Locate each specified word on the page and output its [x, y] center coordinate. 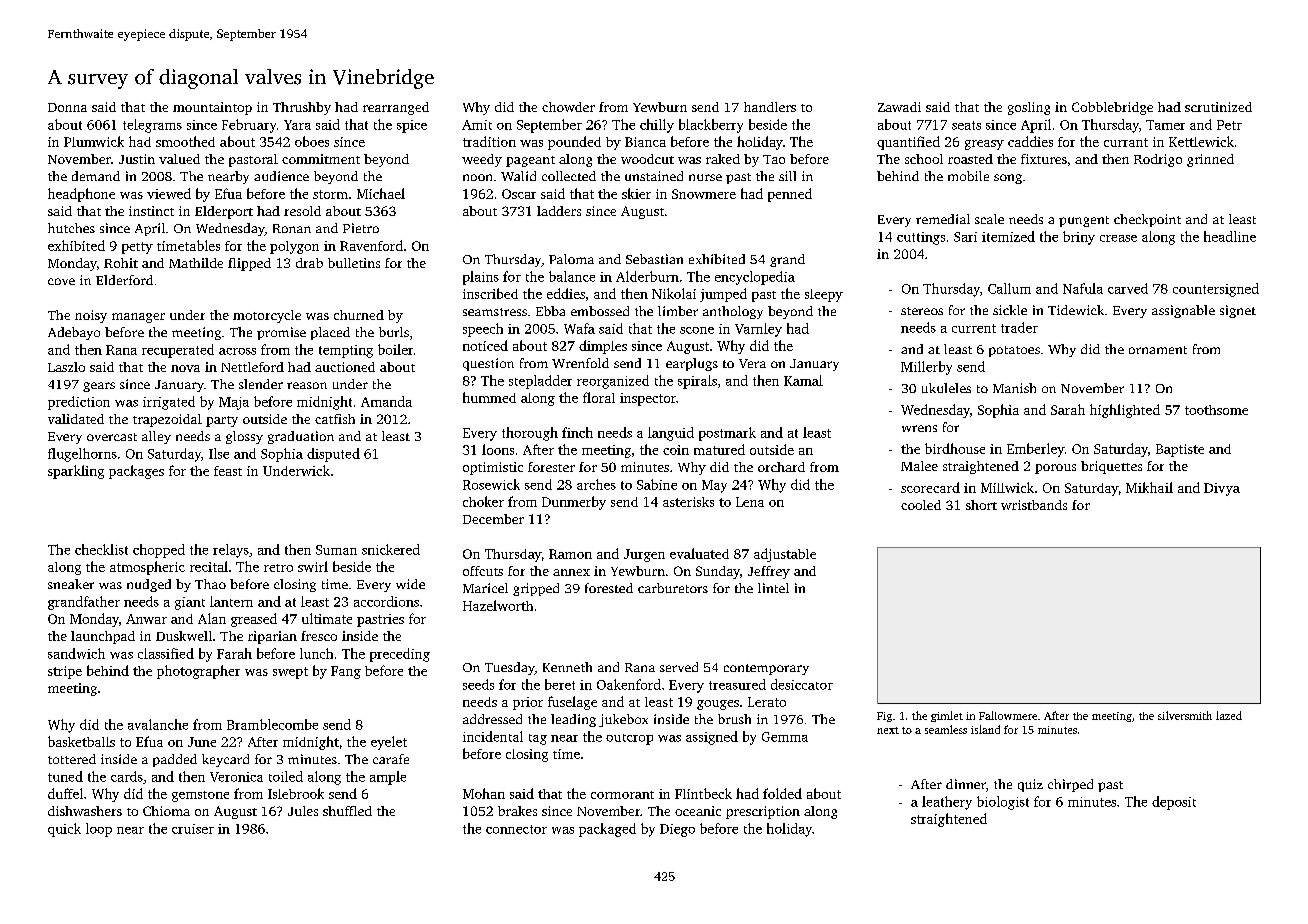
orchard [781, 467]
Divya [1222, 489]
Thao [210, 584]
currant [1126, 142]
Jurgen [644, 555]
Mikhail [1149, 487]
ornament [1158, 350]
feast [228, 471]
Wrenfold [580, 363]
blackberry [711, 126]
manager [138, 318]
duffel [65, 793]
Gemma [785, 737]
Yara [297, 125]
